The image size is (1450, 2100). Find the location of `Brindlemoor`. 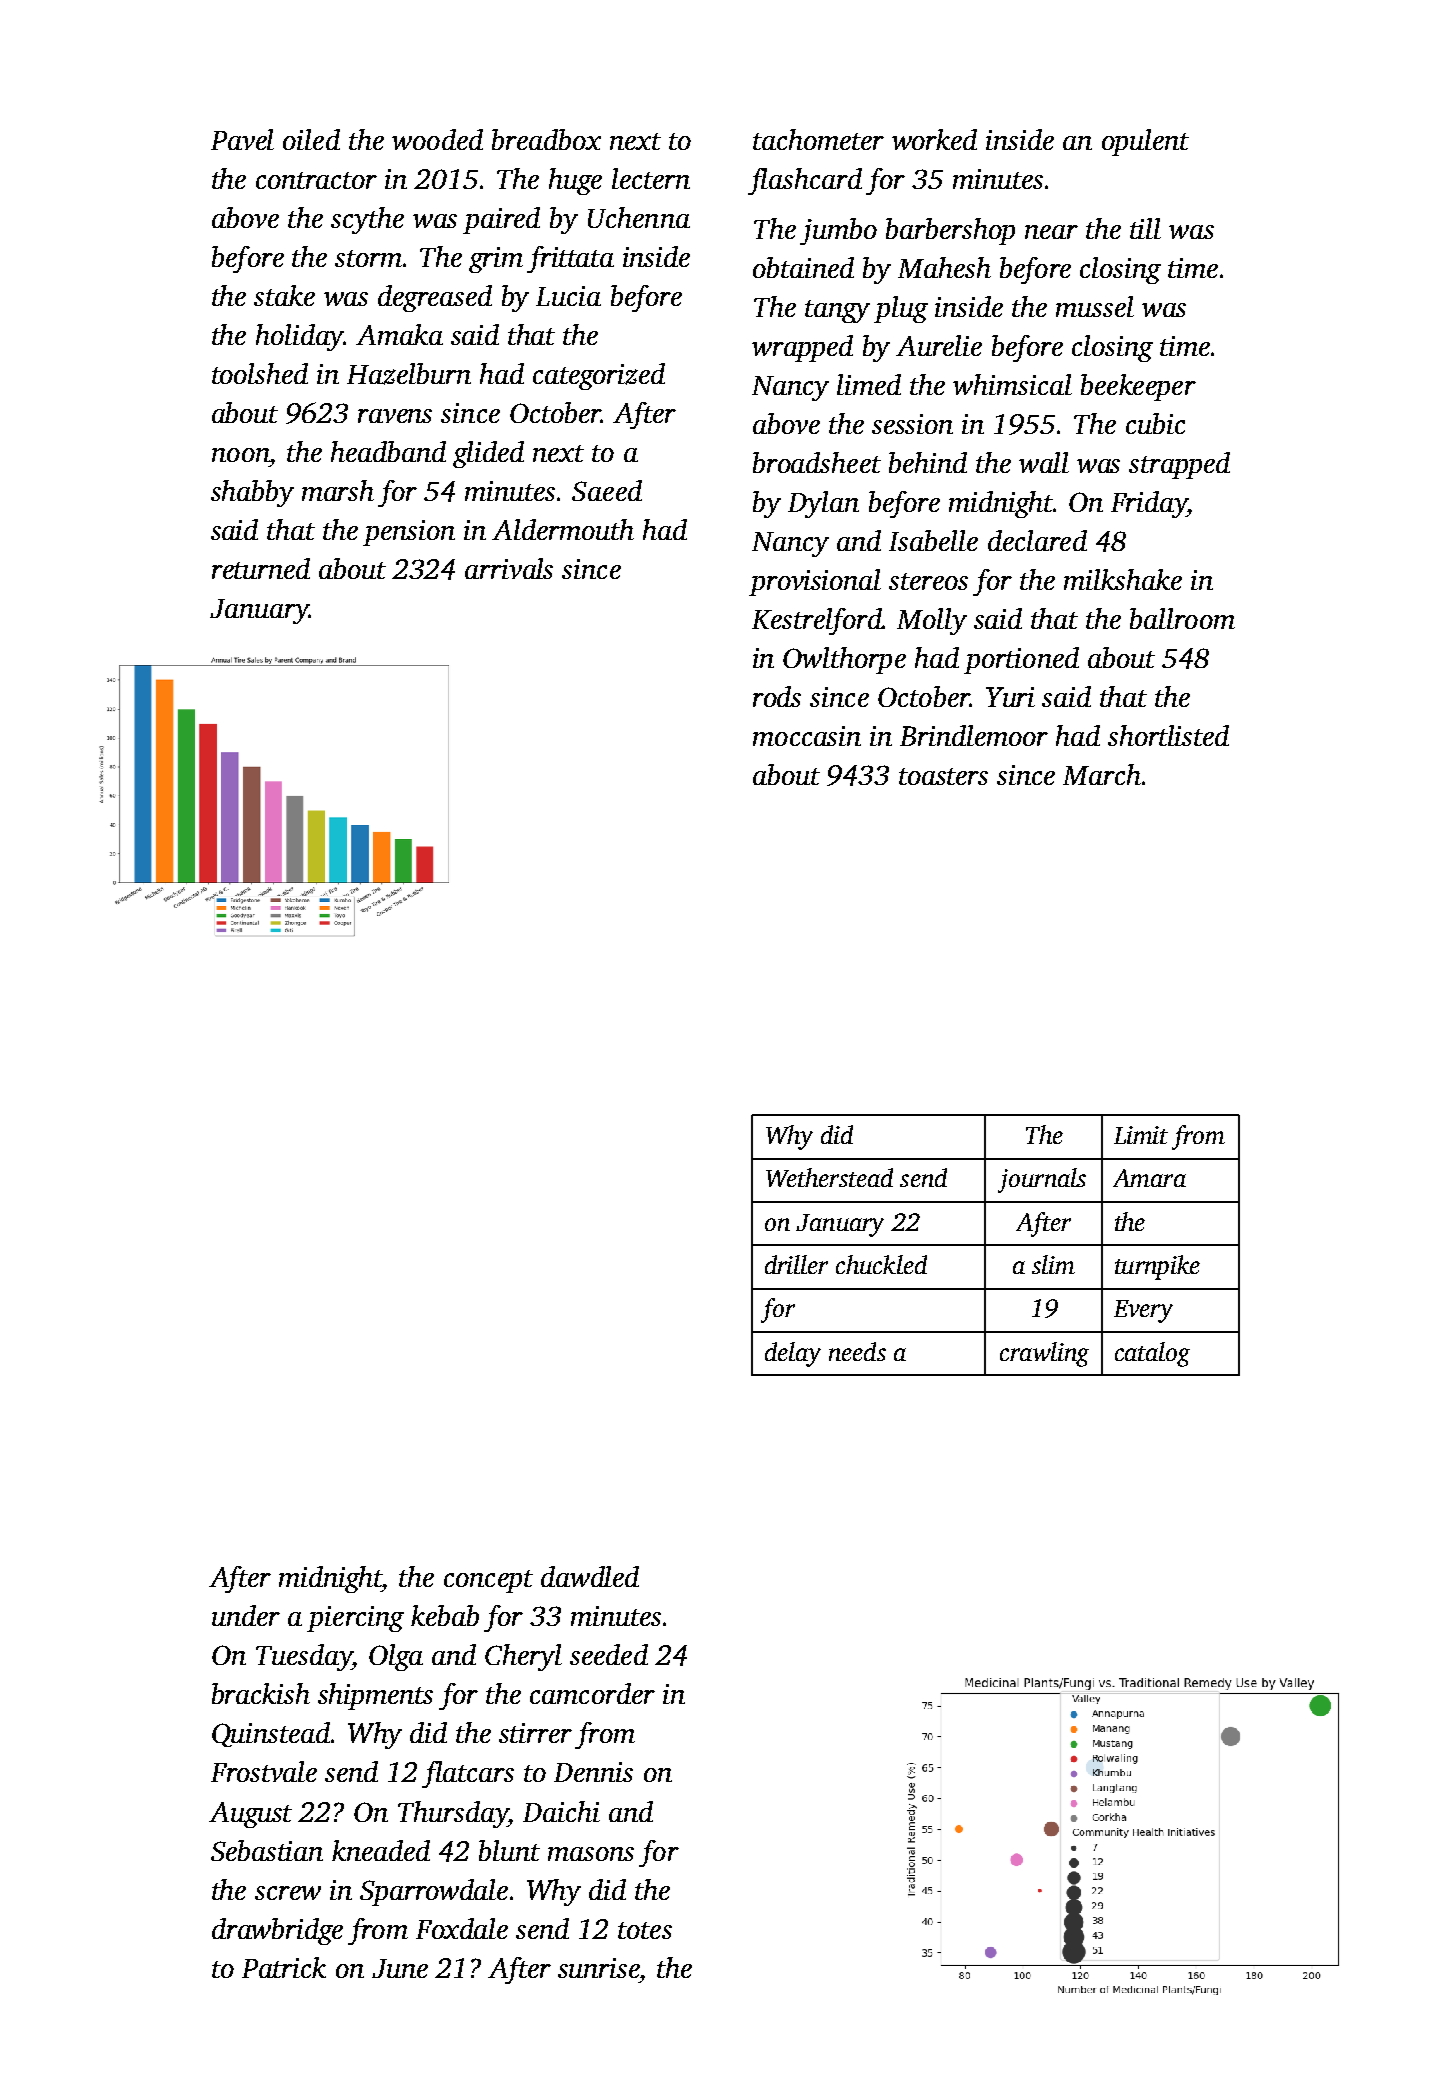

Brindlemoor is located at coordinates (974, 735).
